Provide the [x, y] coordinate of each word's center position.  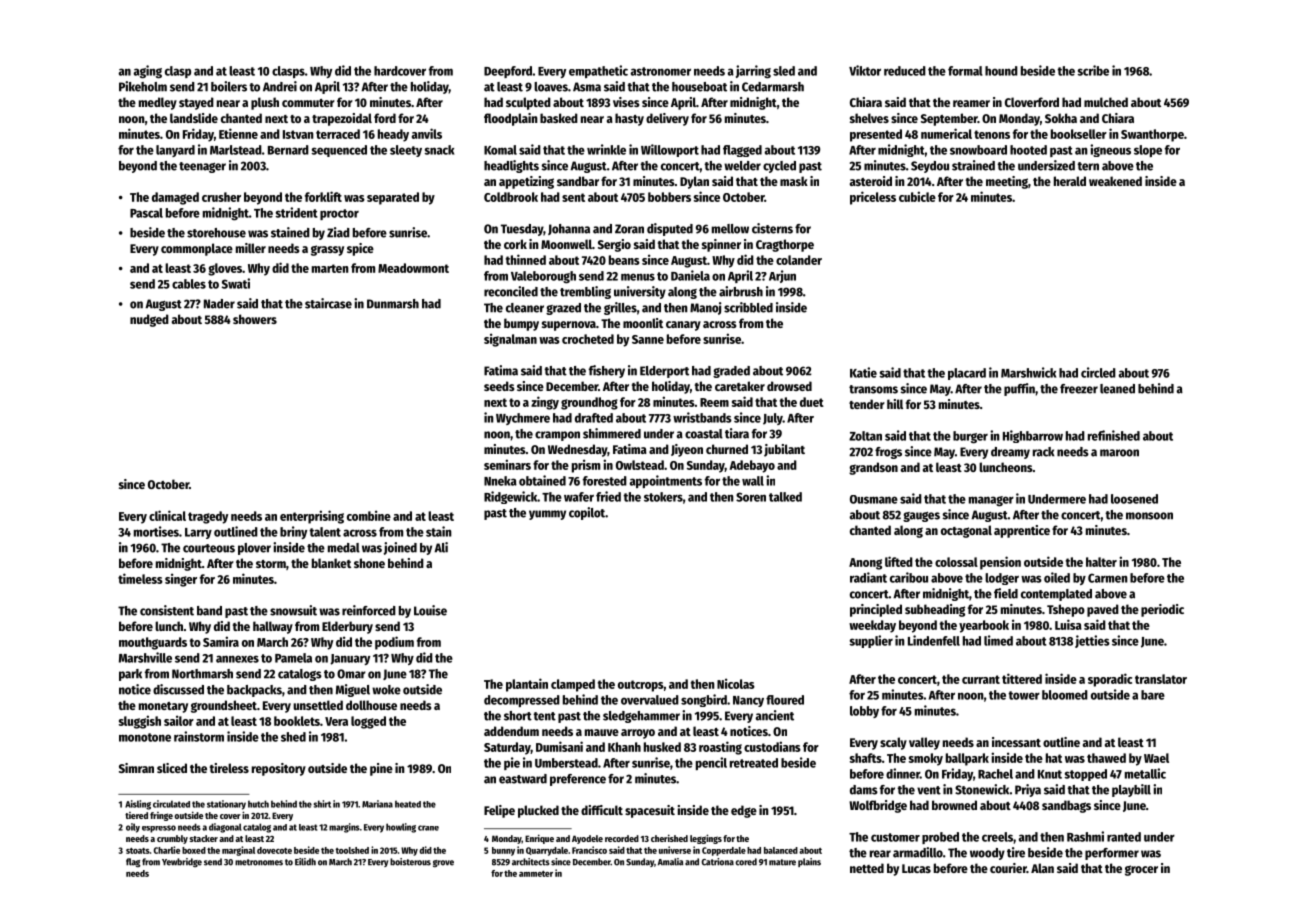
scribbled [748, 307]
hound [1001, 71]
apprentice [1022, 531]
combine [369, 515]
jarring [753, 72]
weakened [1115, 181]
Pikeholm [143, 86]
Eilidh [305, 862]
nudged [149, 320]
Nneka [500, 481]
